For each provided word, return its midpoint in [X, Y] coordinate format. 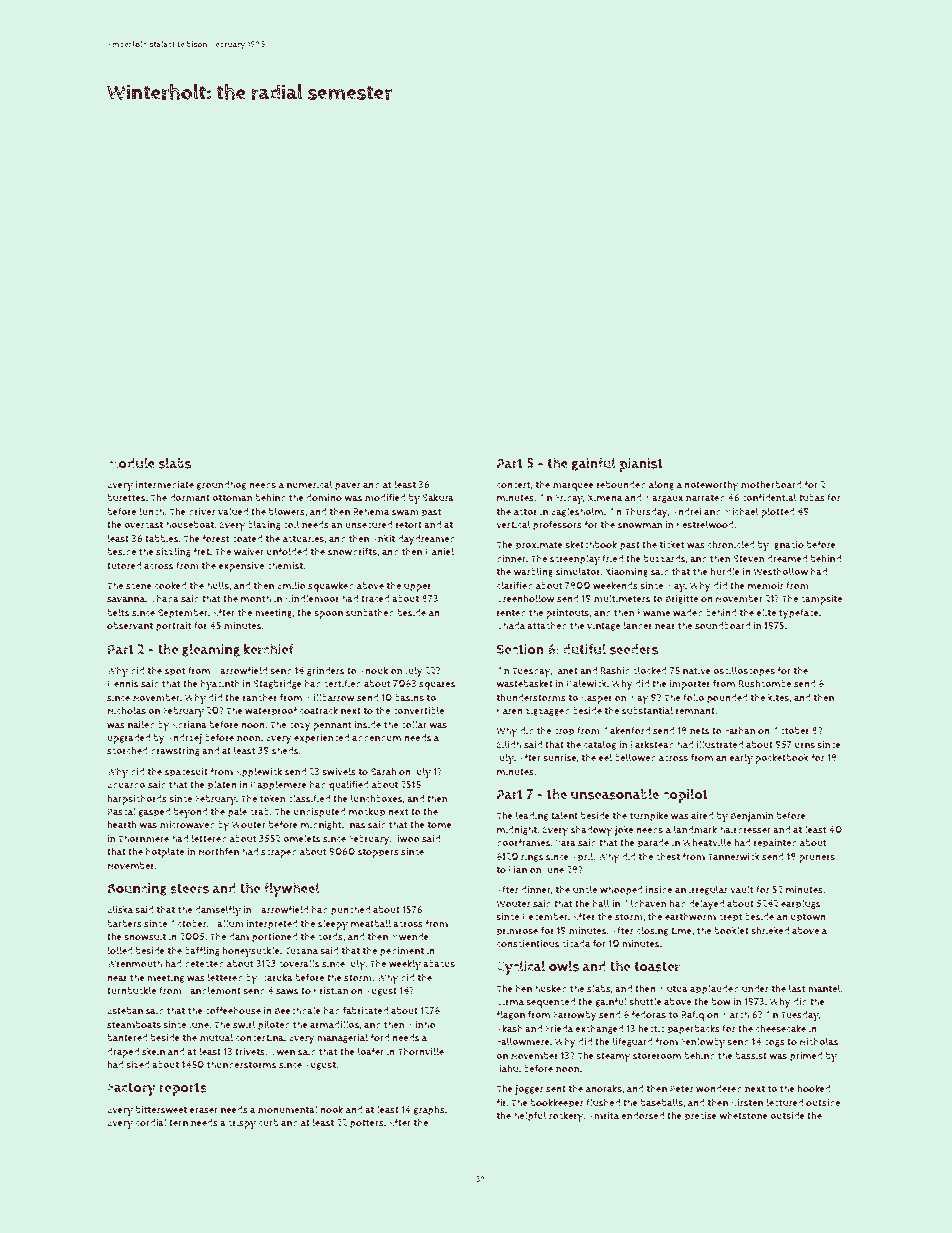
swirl [244, 1024]
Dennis [122, 684]
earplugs [800, 904]
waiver [249, 552]
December [545, 917]
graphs [429, 1110]
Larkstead [652, 744]
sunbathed [370, 612]
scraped [279, 853]
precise [701, 1117]
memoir [766, 586]
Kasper [596, 699]
